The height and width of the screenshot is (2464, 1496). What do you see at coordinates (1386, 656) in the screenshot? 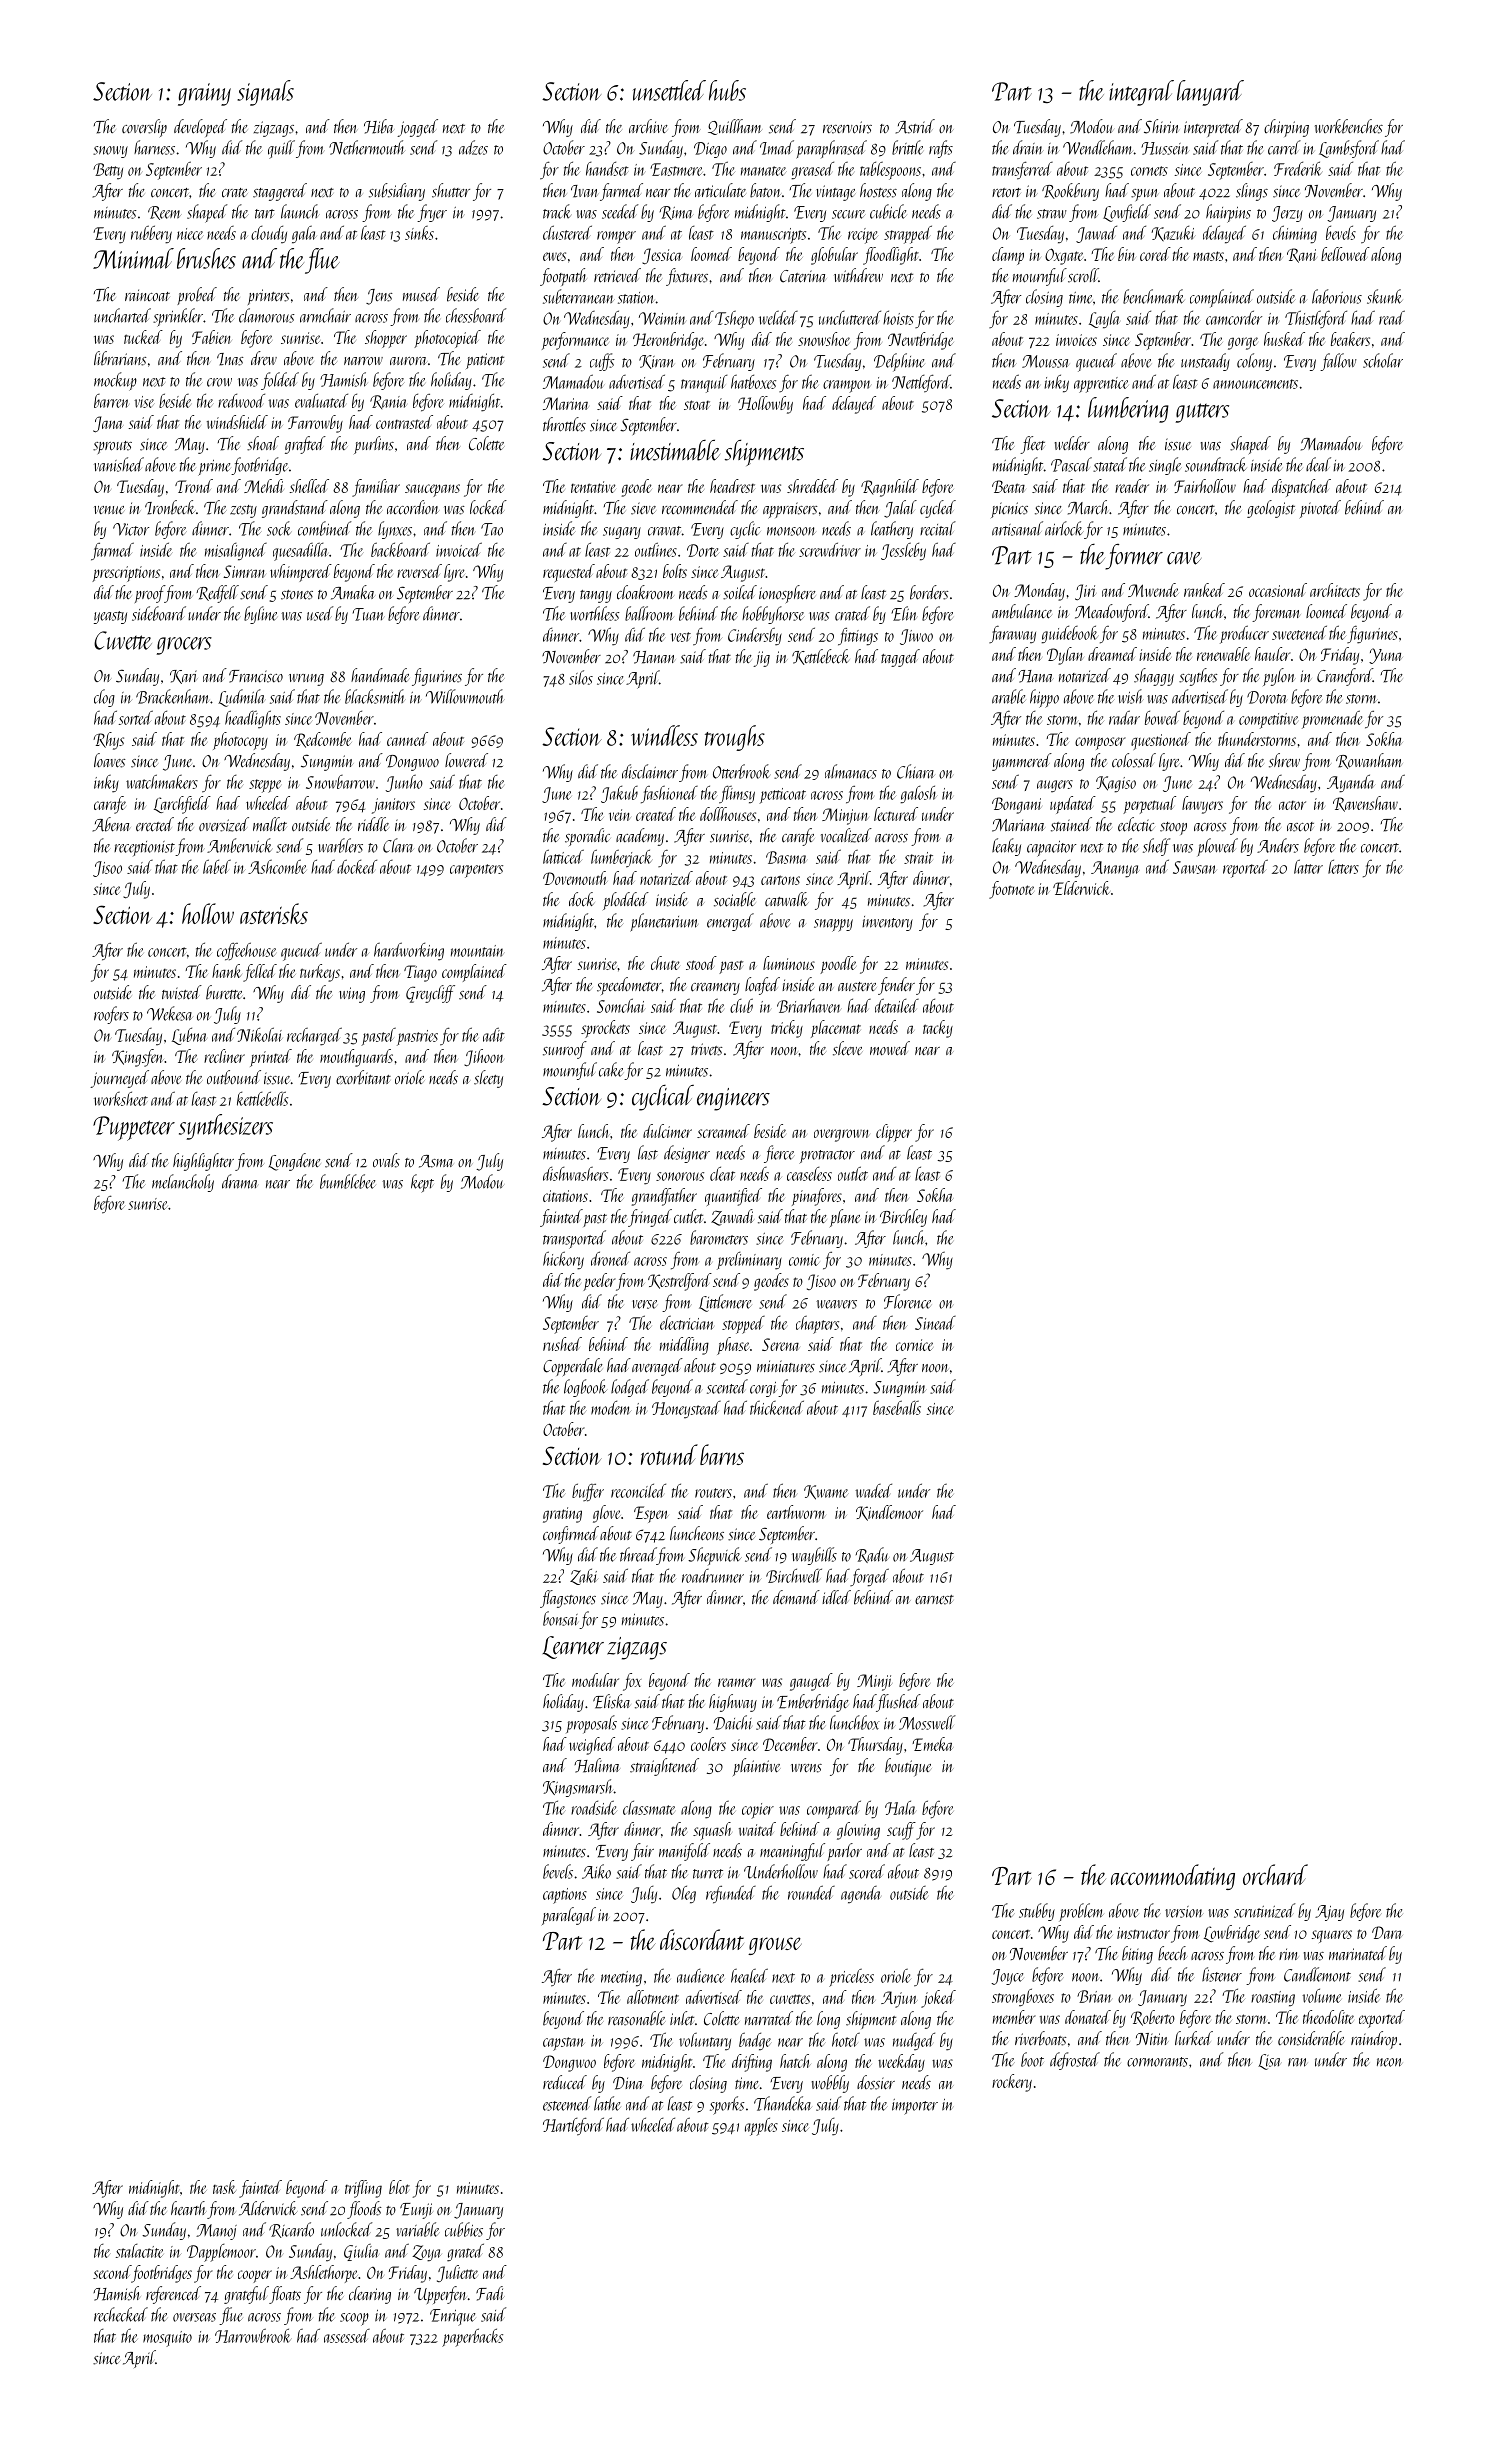
I see `Yuna` at bounding box center [1386, 656].
